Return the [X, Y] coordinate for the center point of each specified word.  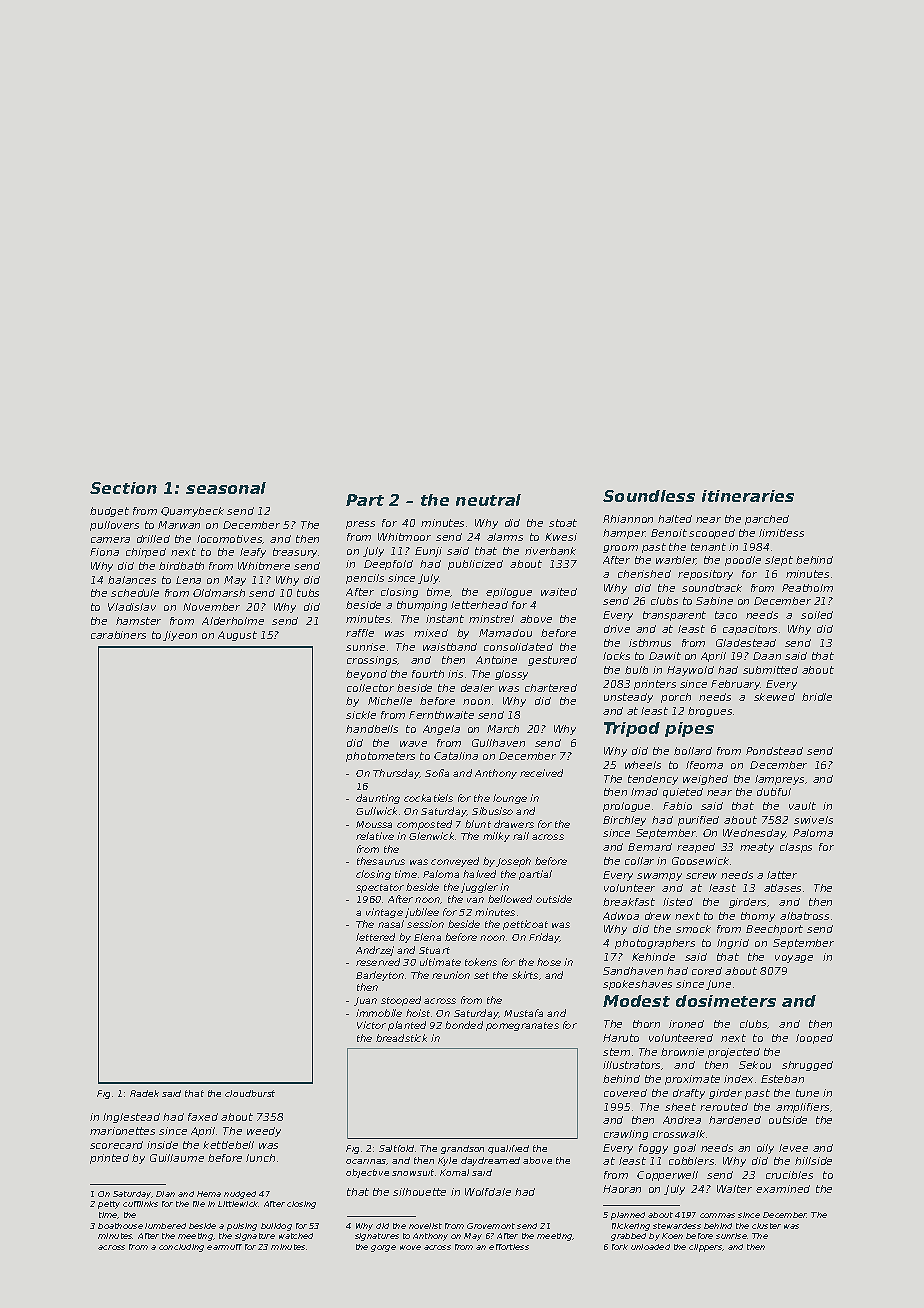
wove [410, 1247]
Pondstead [774, 751]
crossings [372, 661]
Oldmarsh [219, 593]
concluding [181, 1248]
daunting [378, 799]
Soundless [649, 496]
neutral [488, 500]
